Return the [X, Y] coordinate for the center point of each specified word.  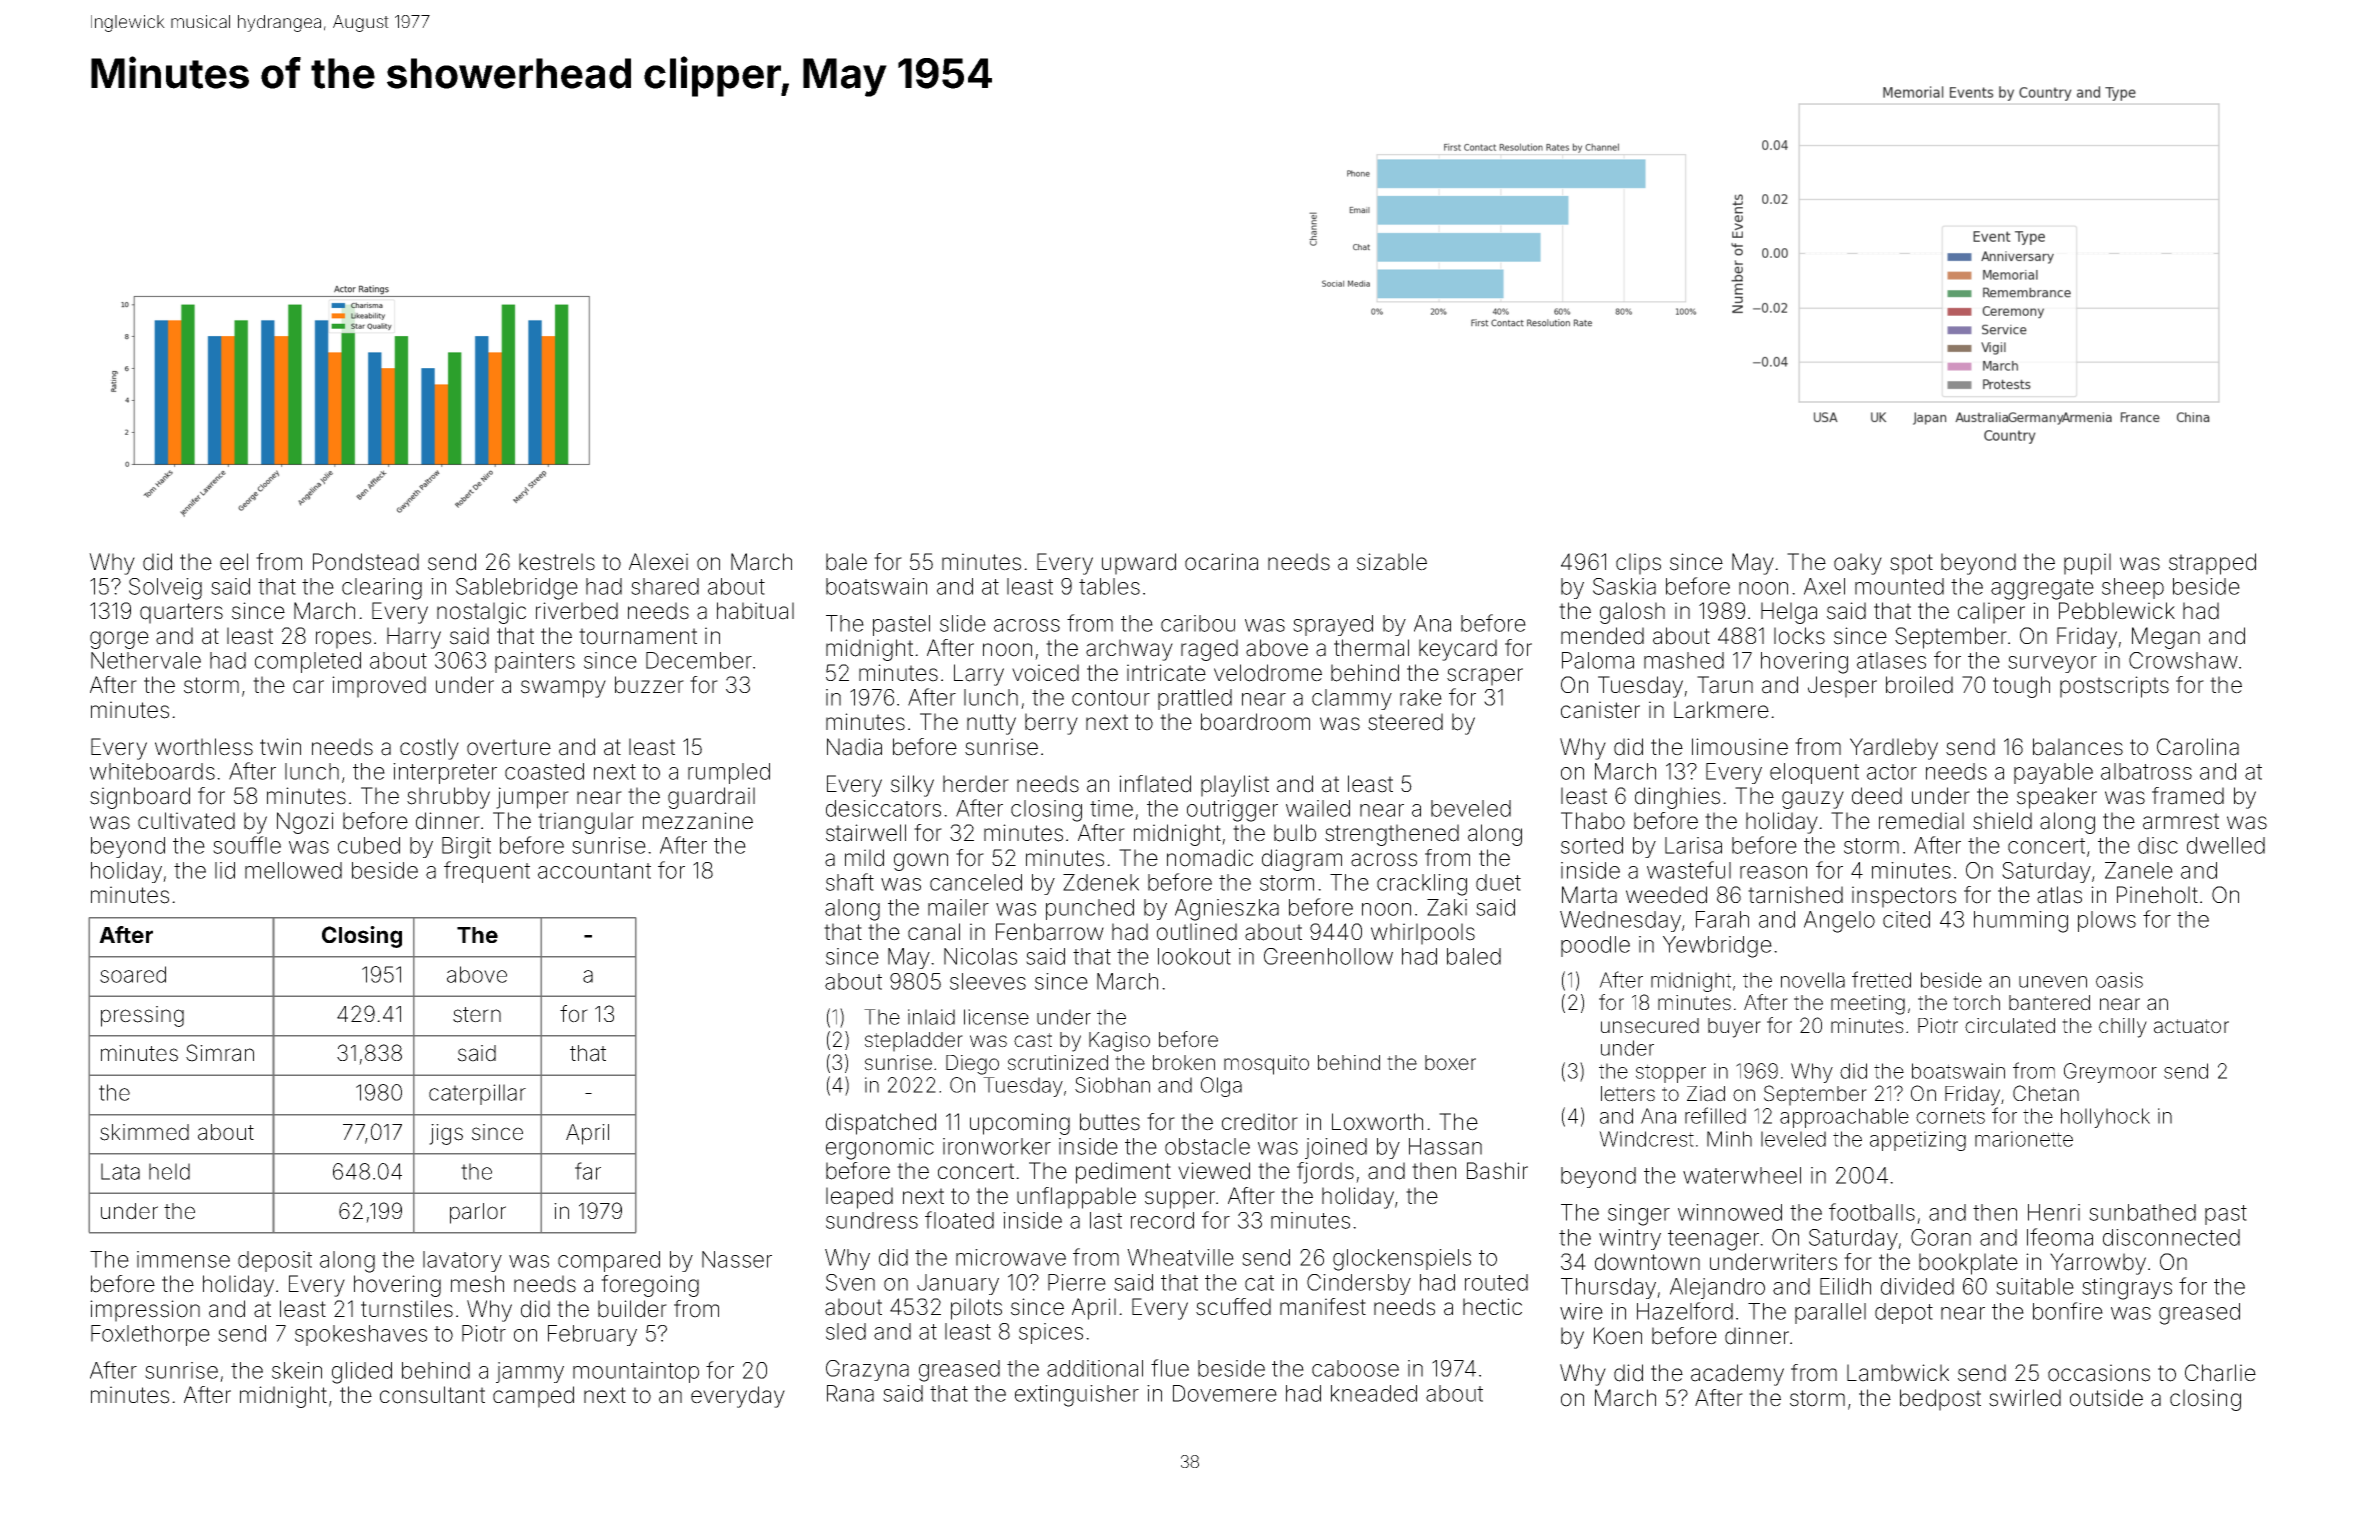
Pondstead [366, 562]
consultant [432, 1395]
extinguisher [1077, 1396]
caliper [1991, 613]
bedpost [1940, 1400]
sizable [1392, 562]
